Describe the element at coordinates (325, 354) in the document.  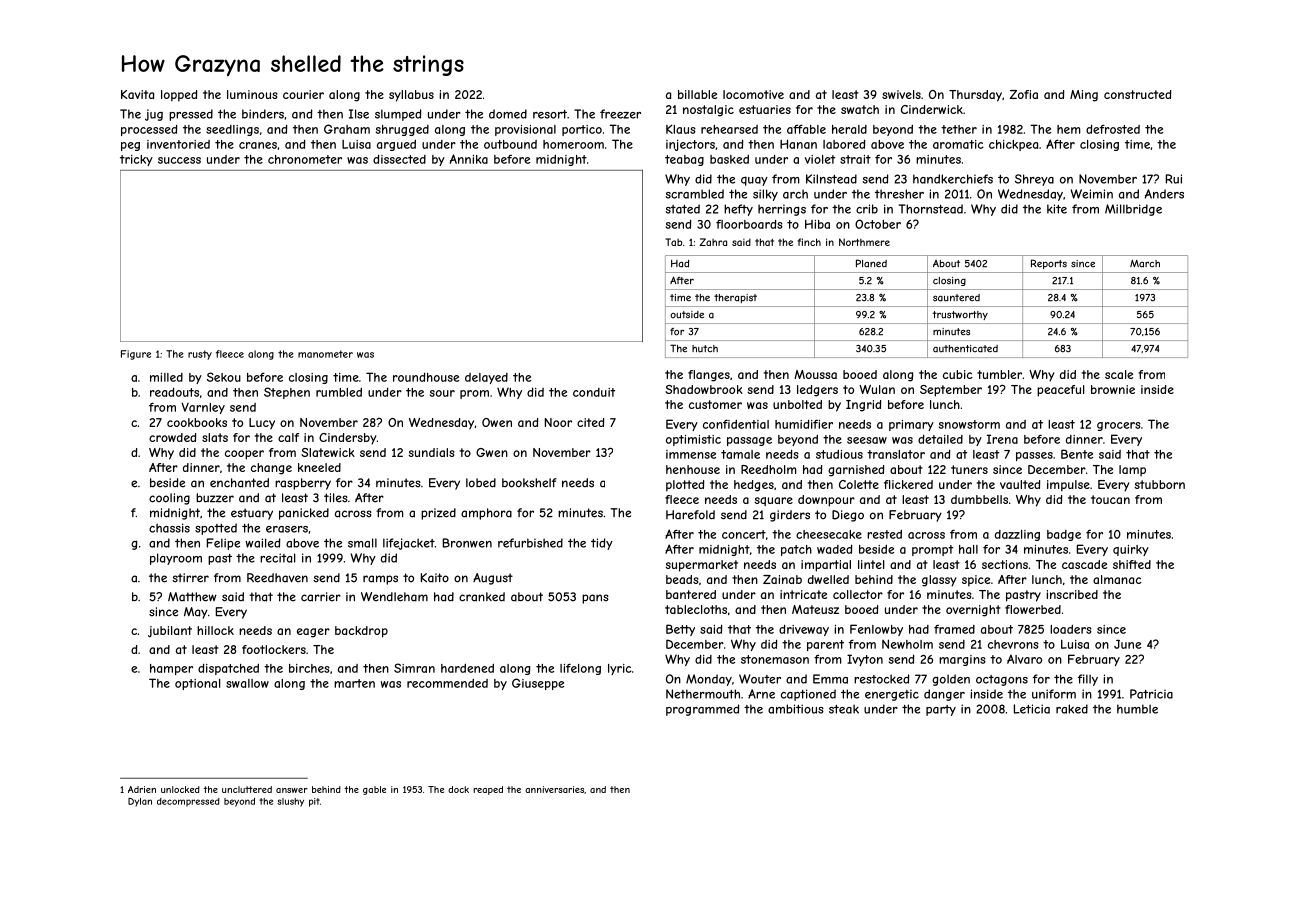
I see `manometer` at that location.
